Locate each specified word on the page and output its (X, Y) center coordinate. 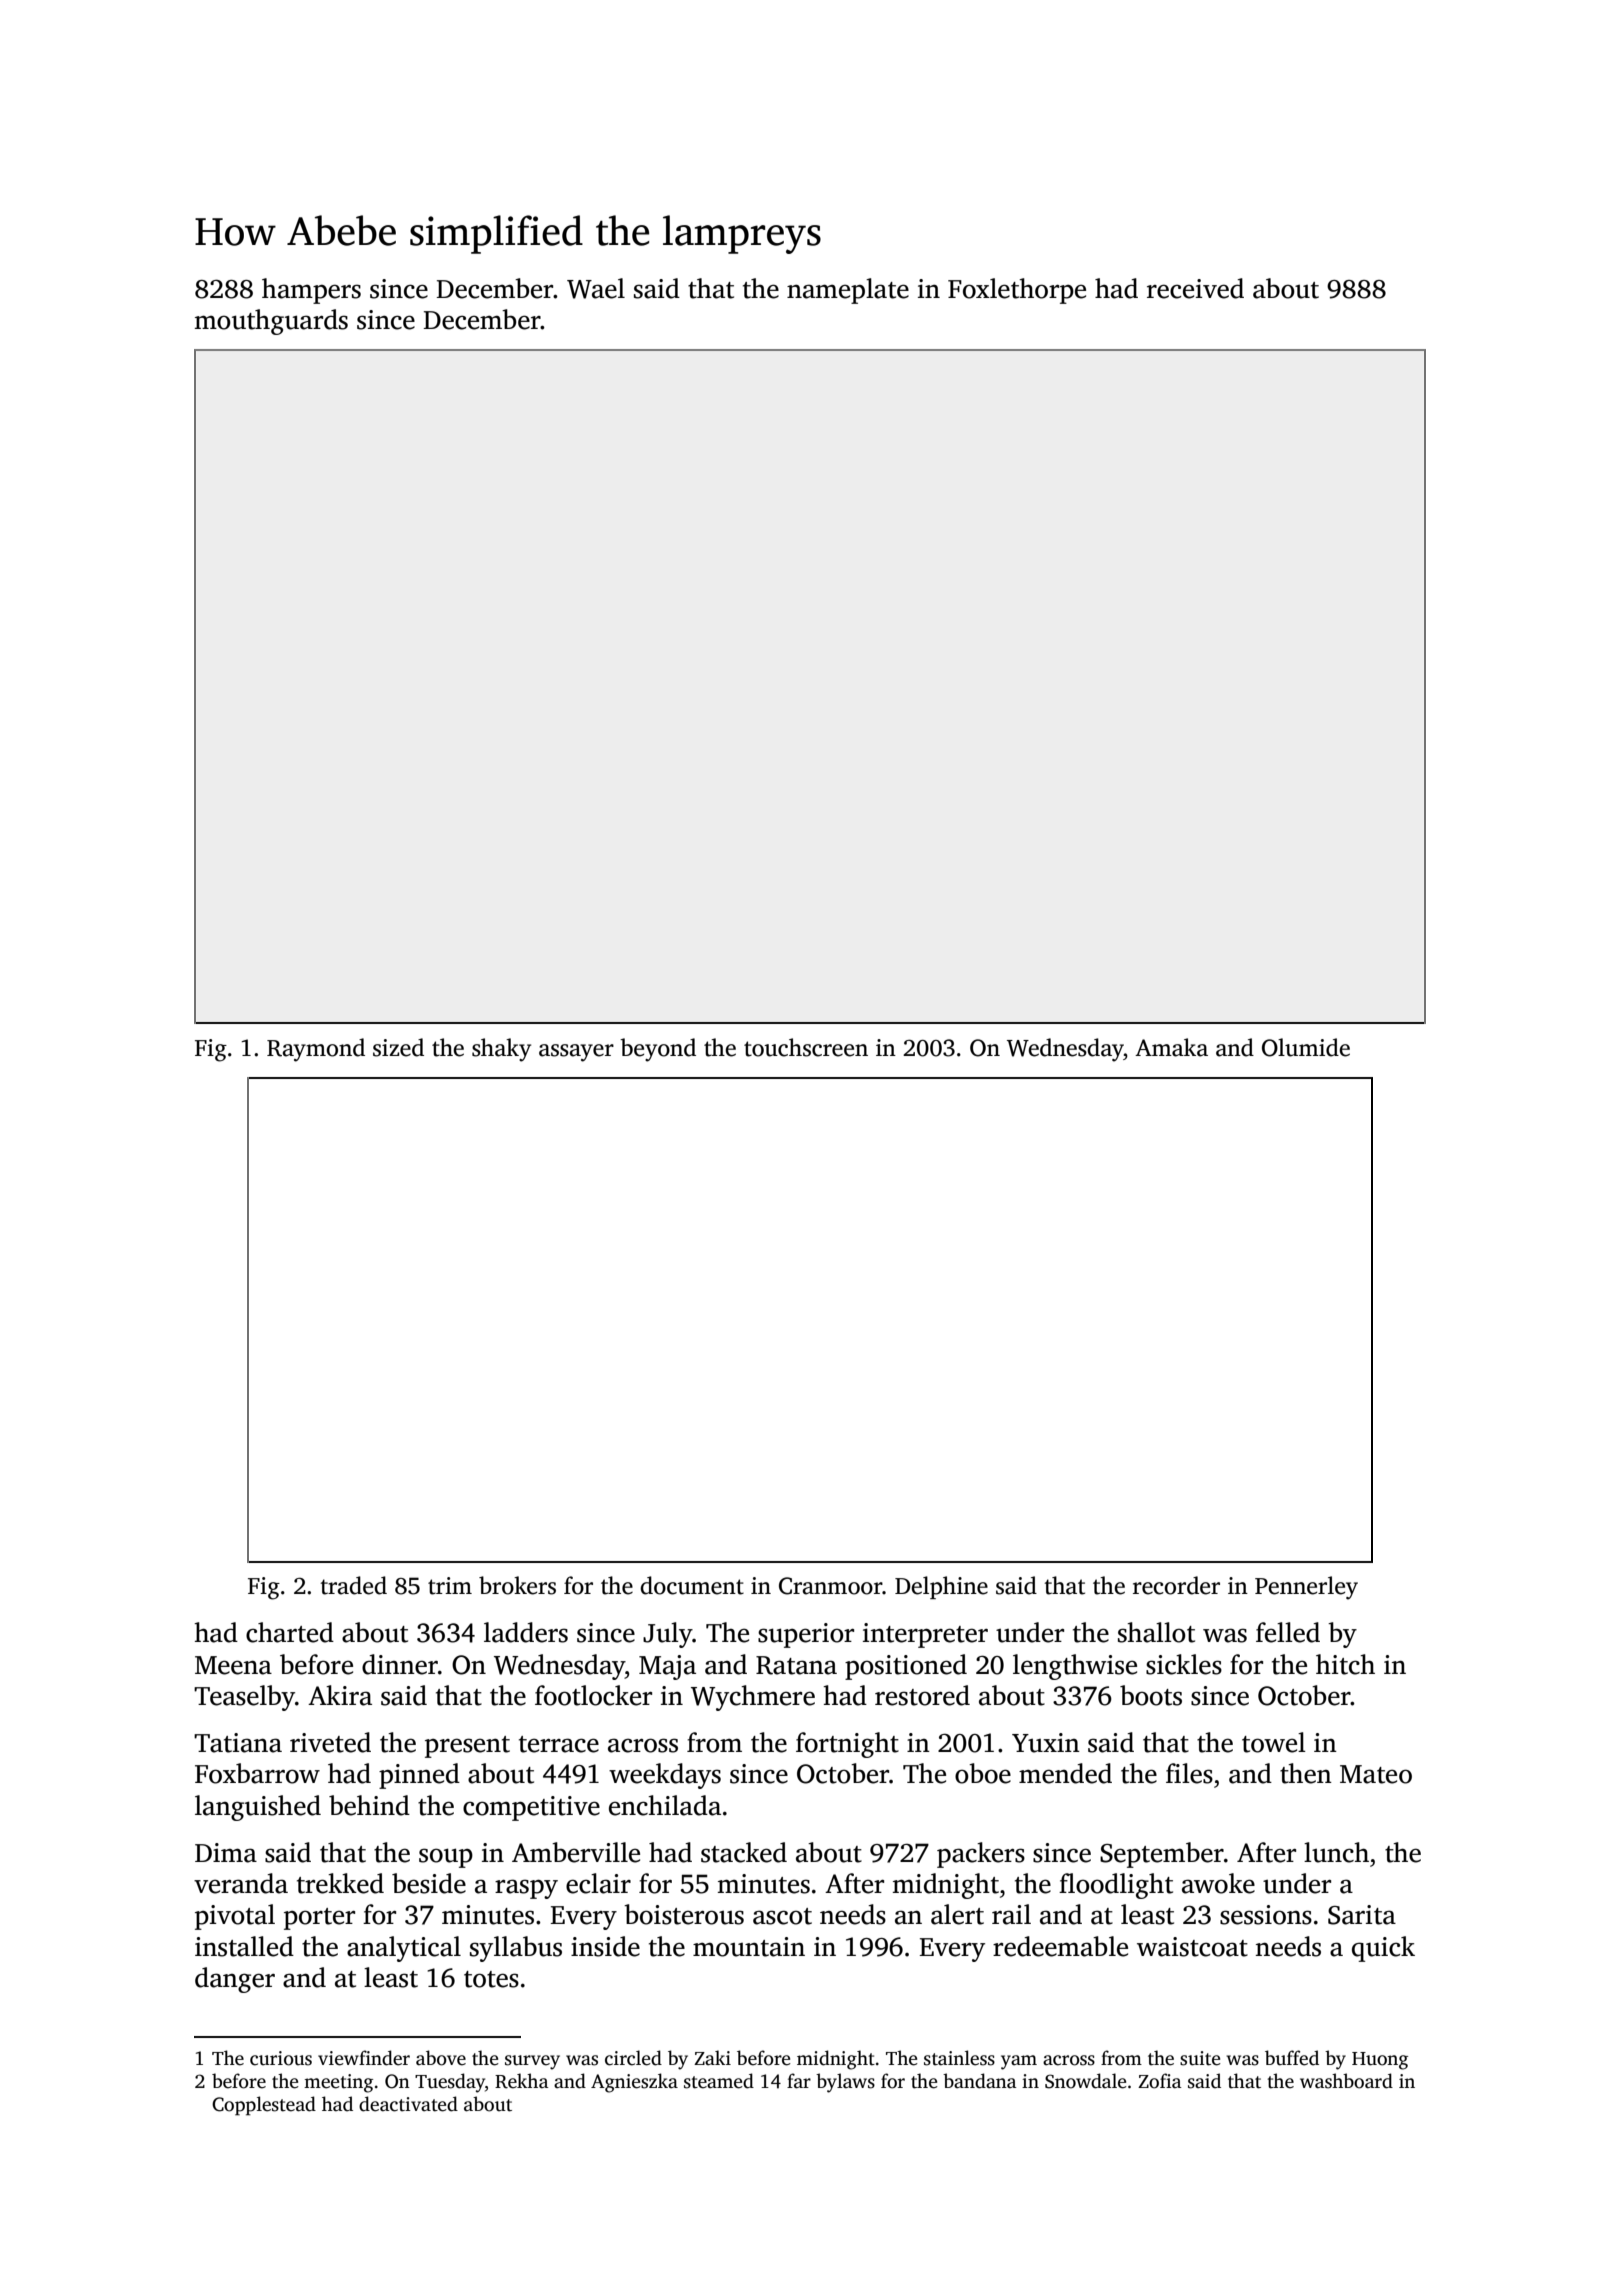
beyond (658, 1050)
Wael (596, 288)
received (1195, 288)
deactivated (408, 2104)
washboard (1346, 2081)
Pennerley (1306, 1588)
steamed (719, 2081)
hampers (311, 291)
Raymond (316, 1050)
